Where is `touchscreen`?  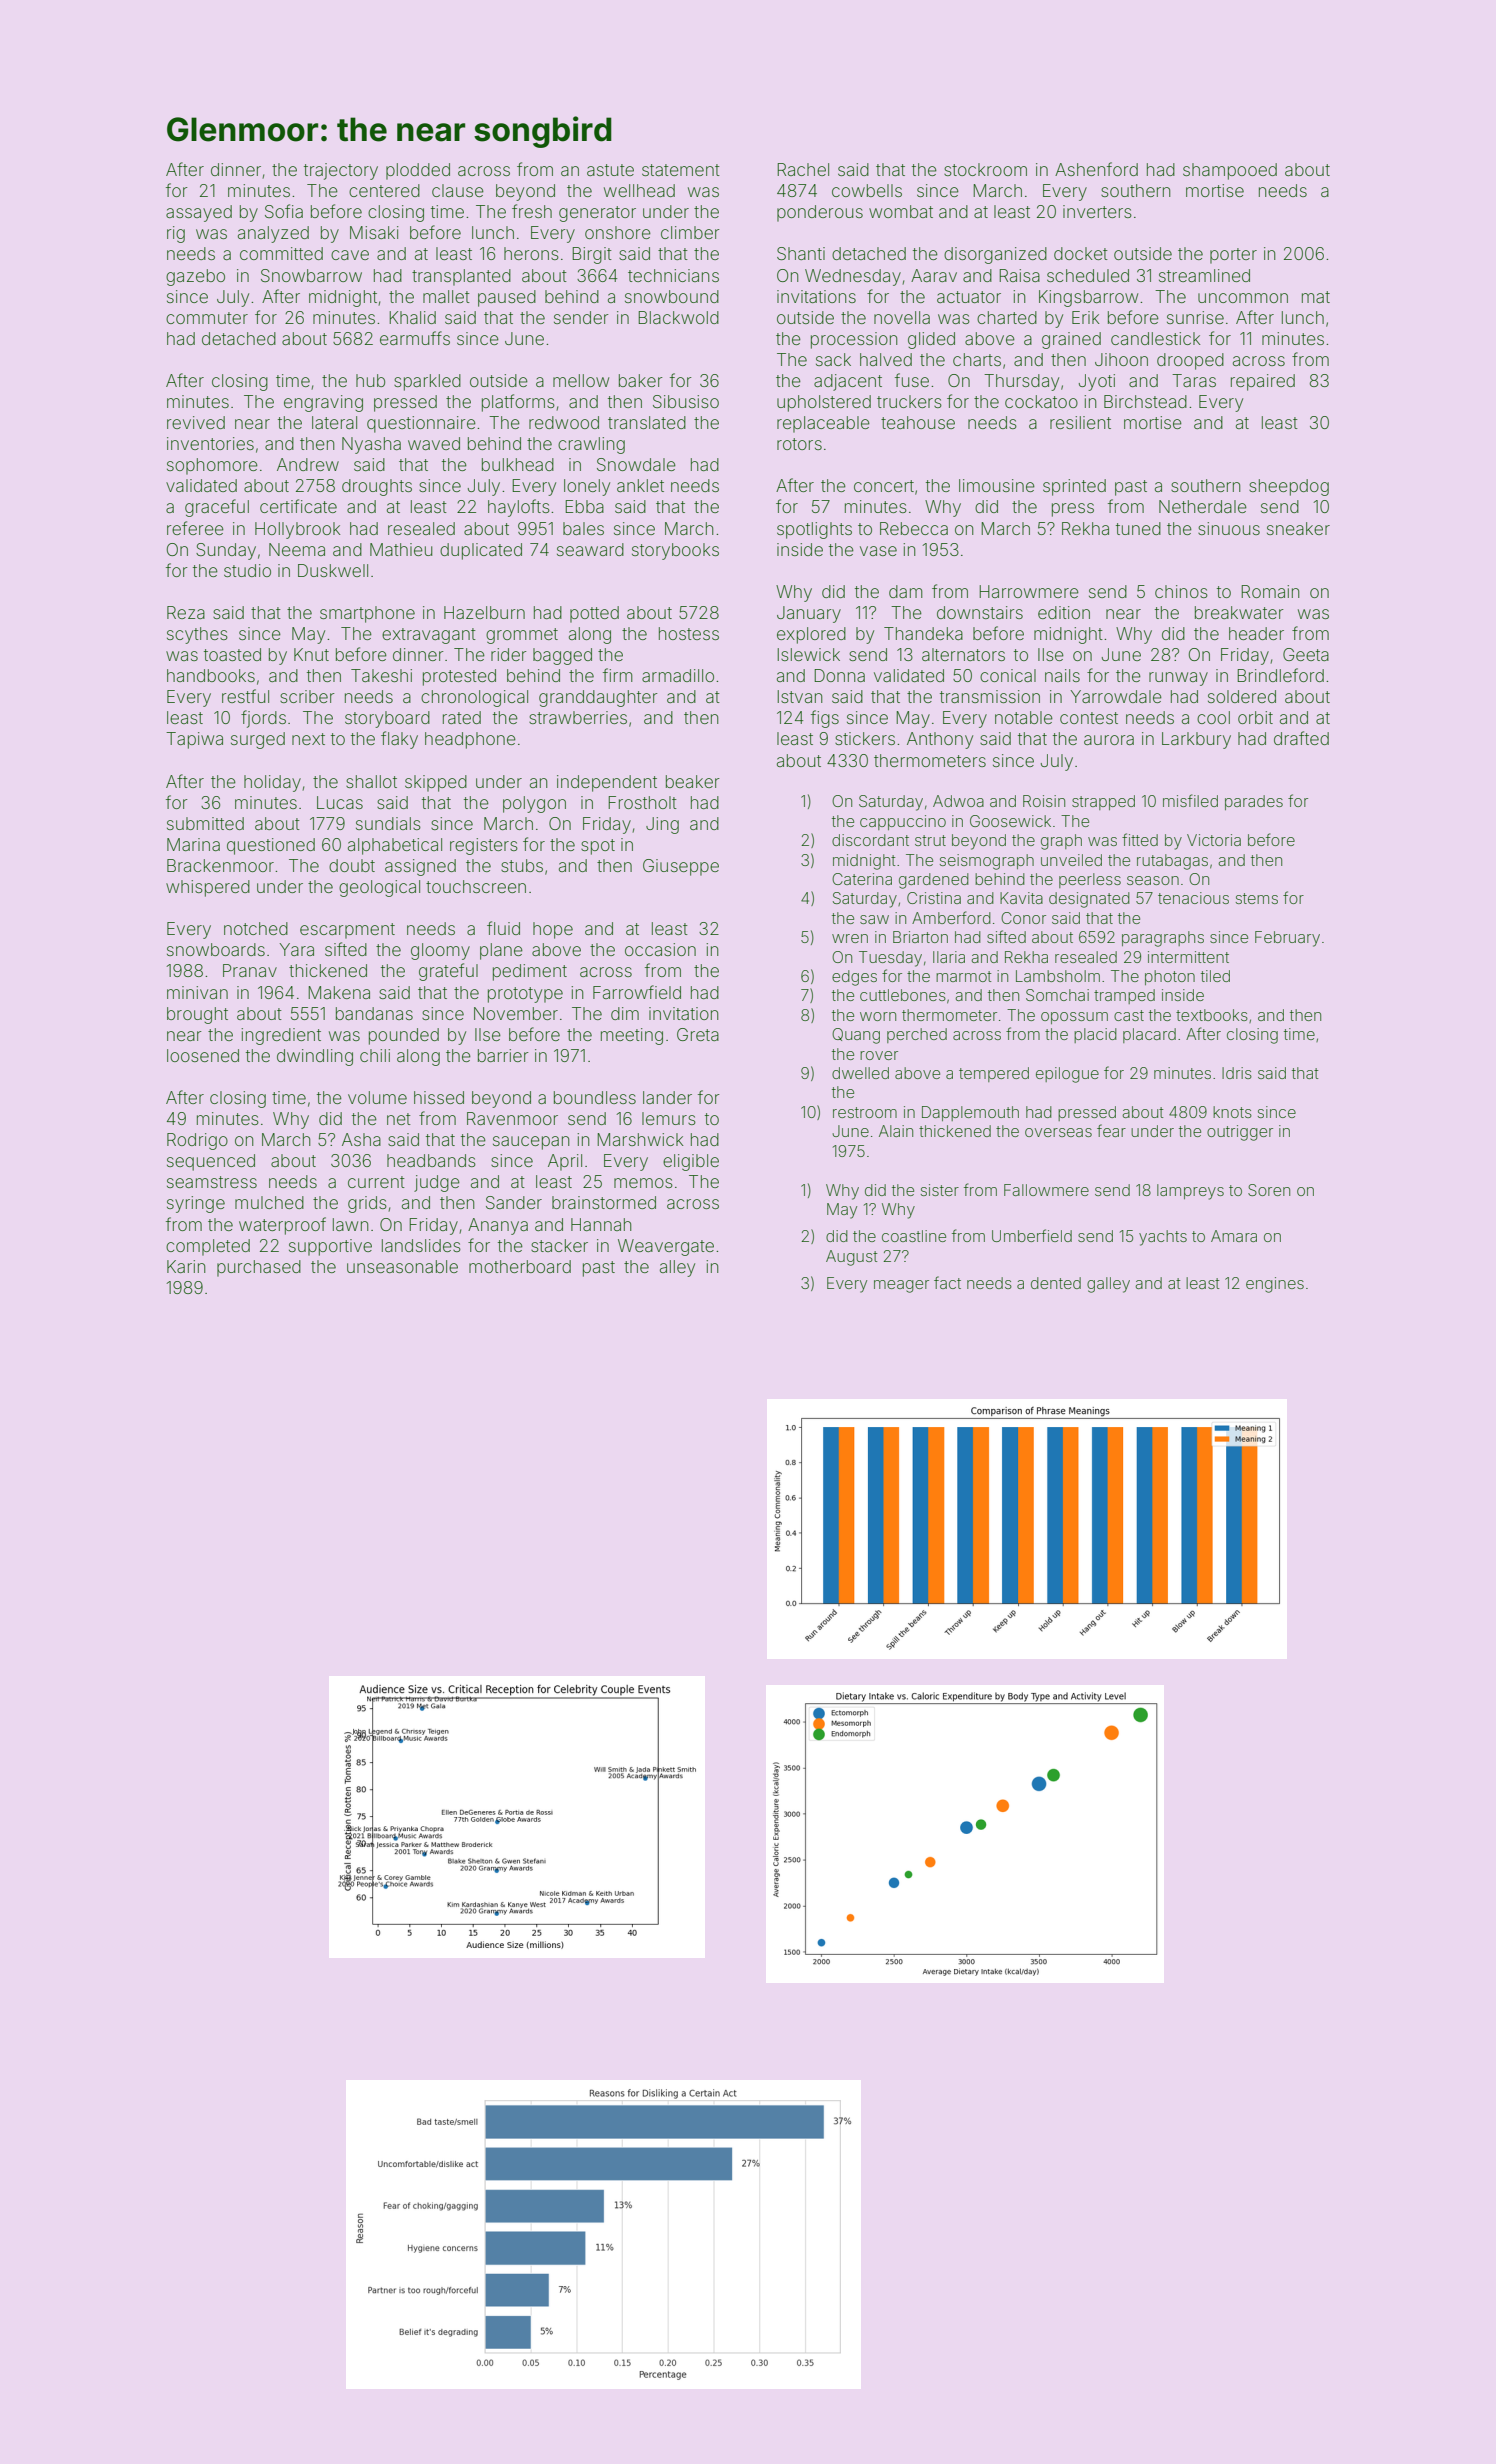
touchscreen is located at coordinates (476, 886).
